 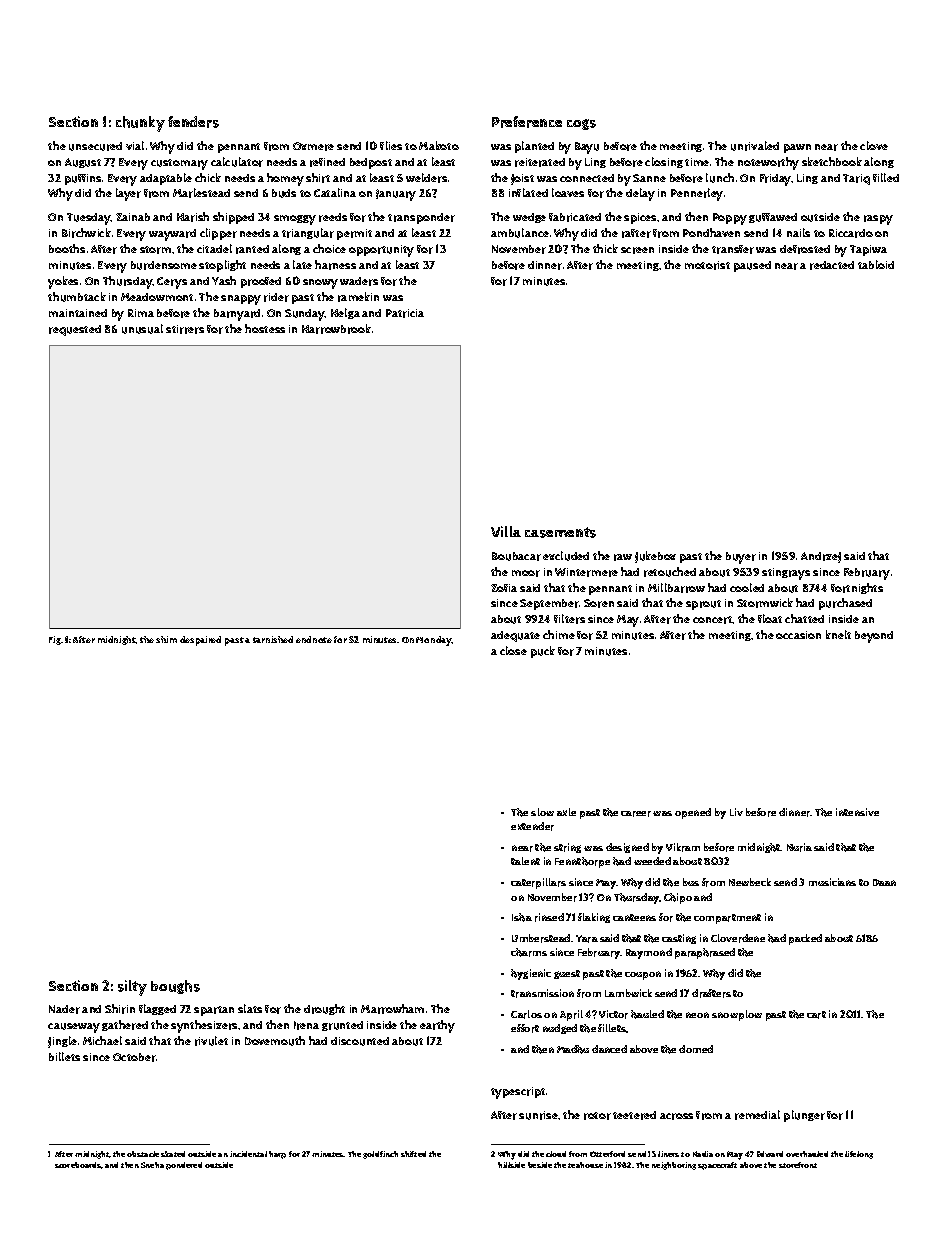 What do you see at coordinates (166, 639) in the document?
I see `shim` at bounding box center [166, 639].
